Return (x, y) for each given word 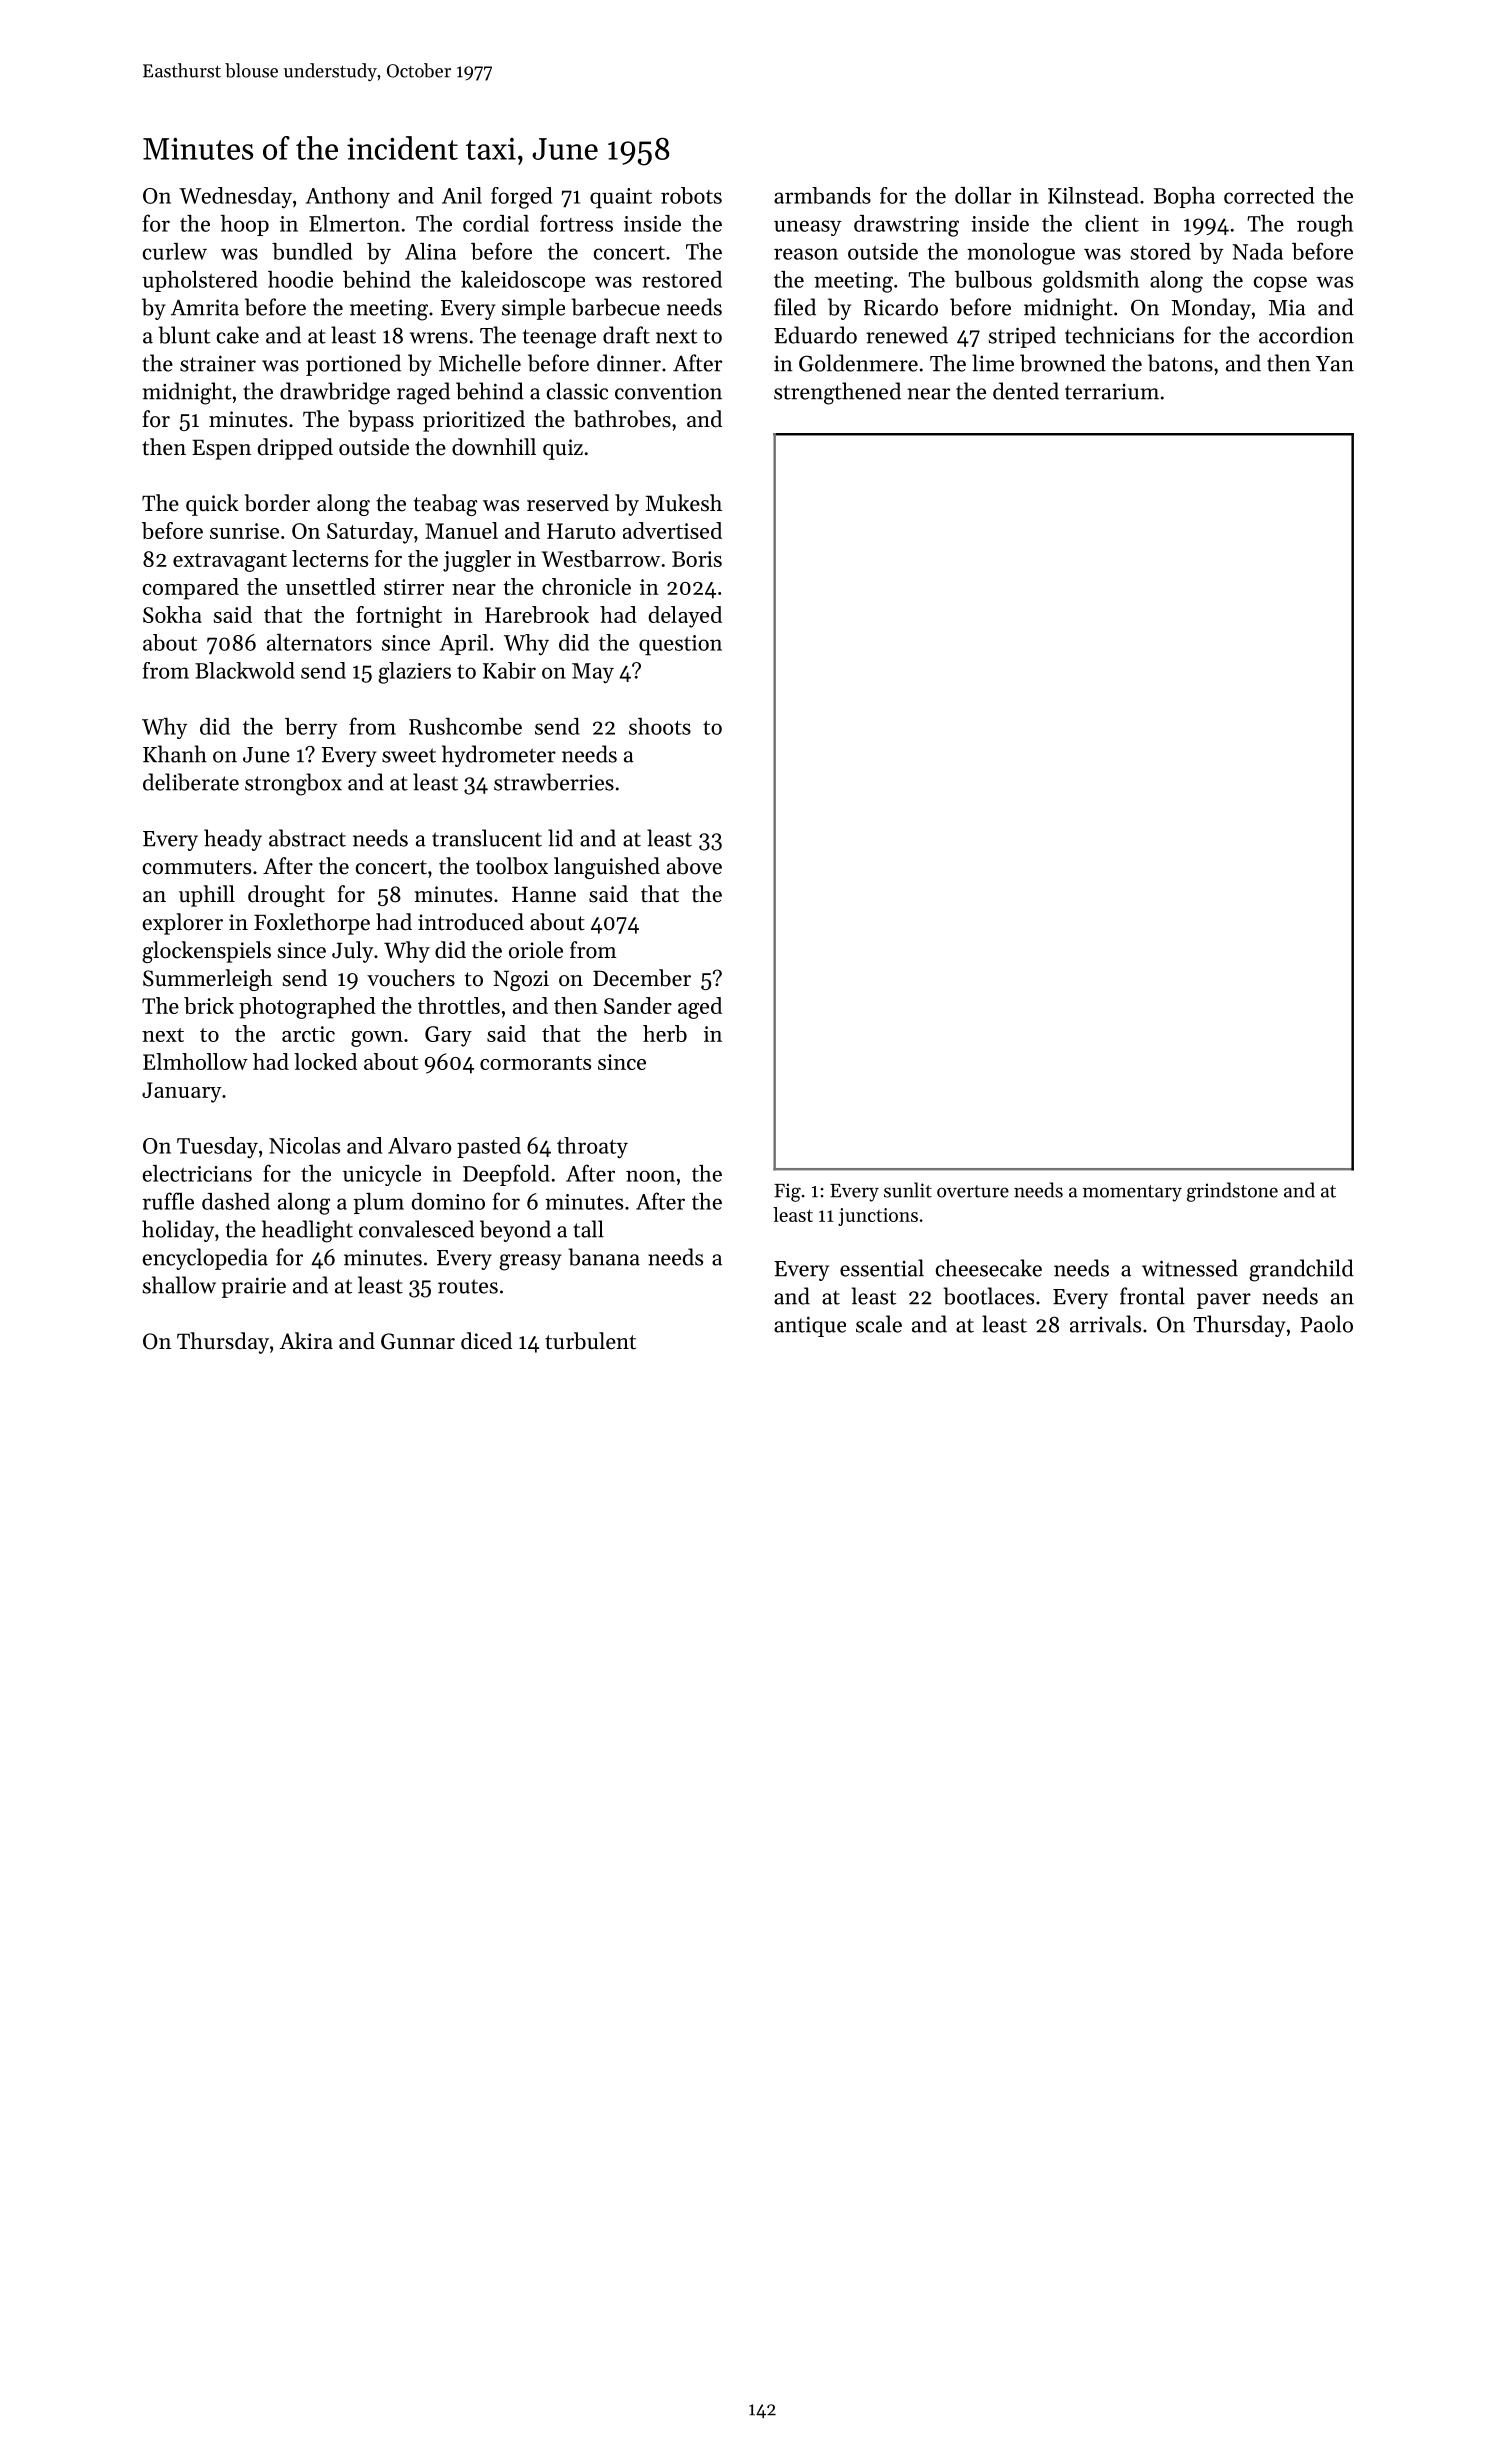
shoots (660, 726)
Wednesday (235, 198)
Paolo (1326, 1324)
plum (378, 1203)
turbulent (590, 1341)
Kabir (509, 670)
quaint (621, 198)
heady (233, 840)
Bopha (1184, 197)
